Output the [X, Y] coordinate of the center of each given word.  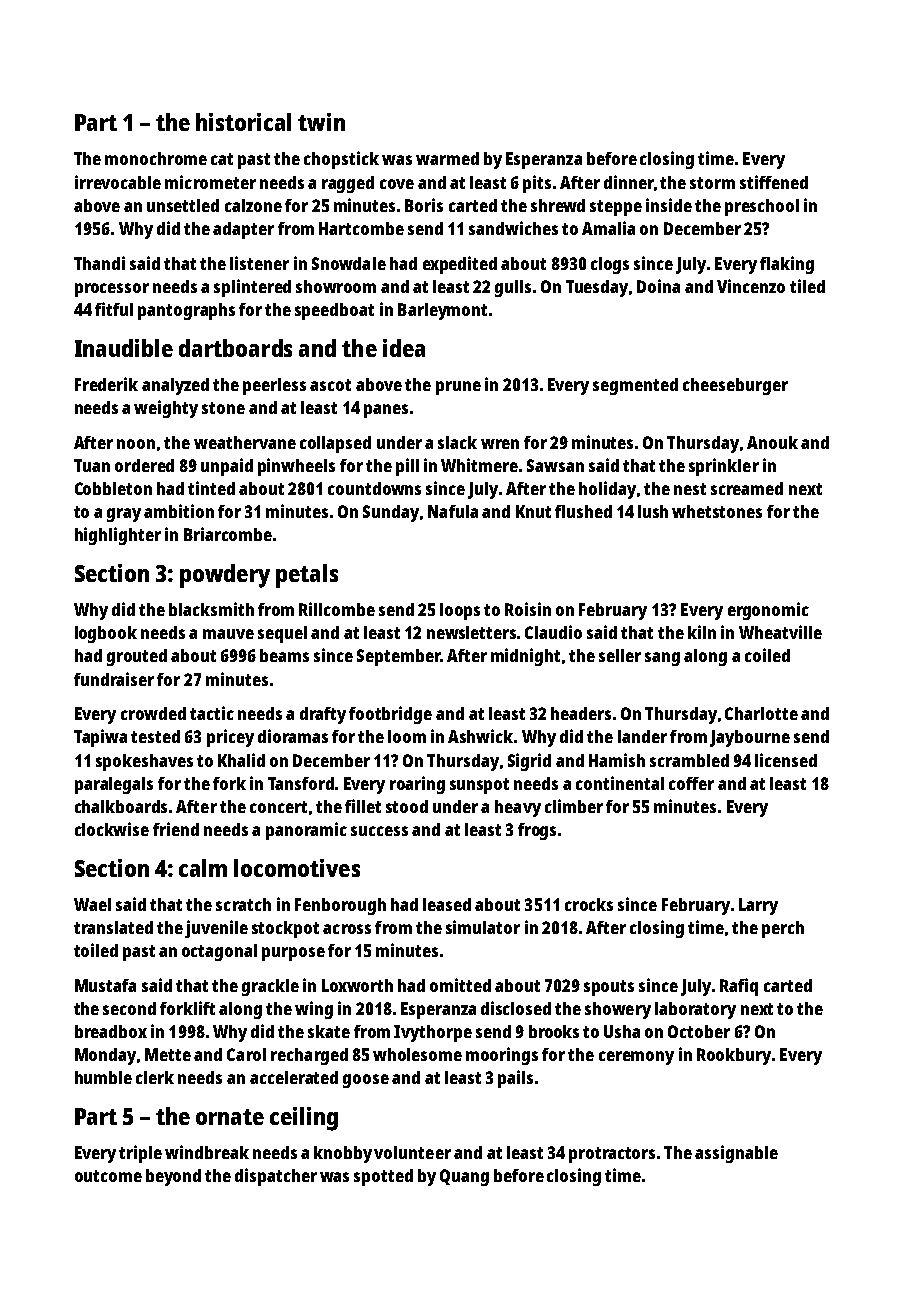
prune [458, 388]
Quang [464, 1177]
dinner [629, 182]
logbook [106, 634]
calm [203, 868]
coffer [691, 783]
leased [447, 904]
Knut [533, 511]
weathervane [245, 442]
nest [690, 489]
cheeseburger [735, 386]
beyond [173, 1177]
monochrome [156, 158]
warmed [447, 158]
